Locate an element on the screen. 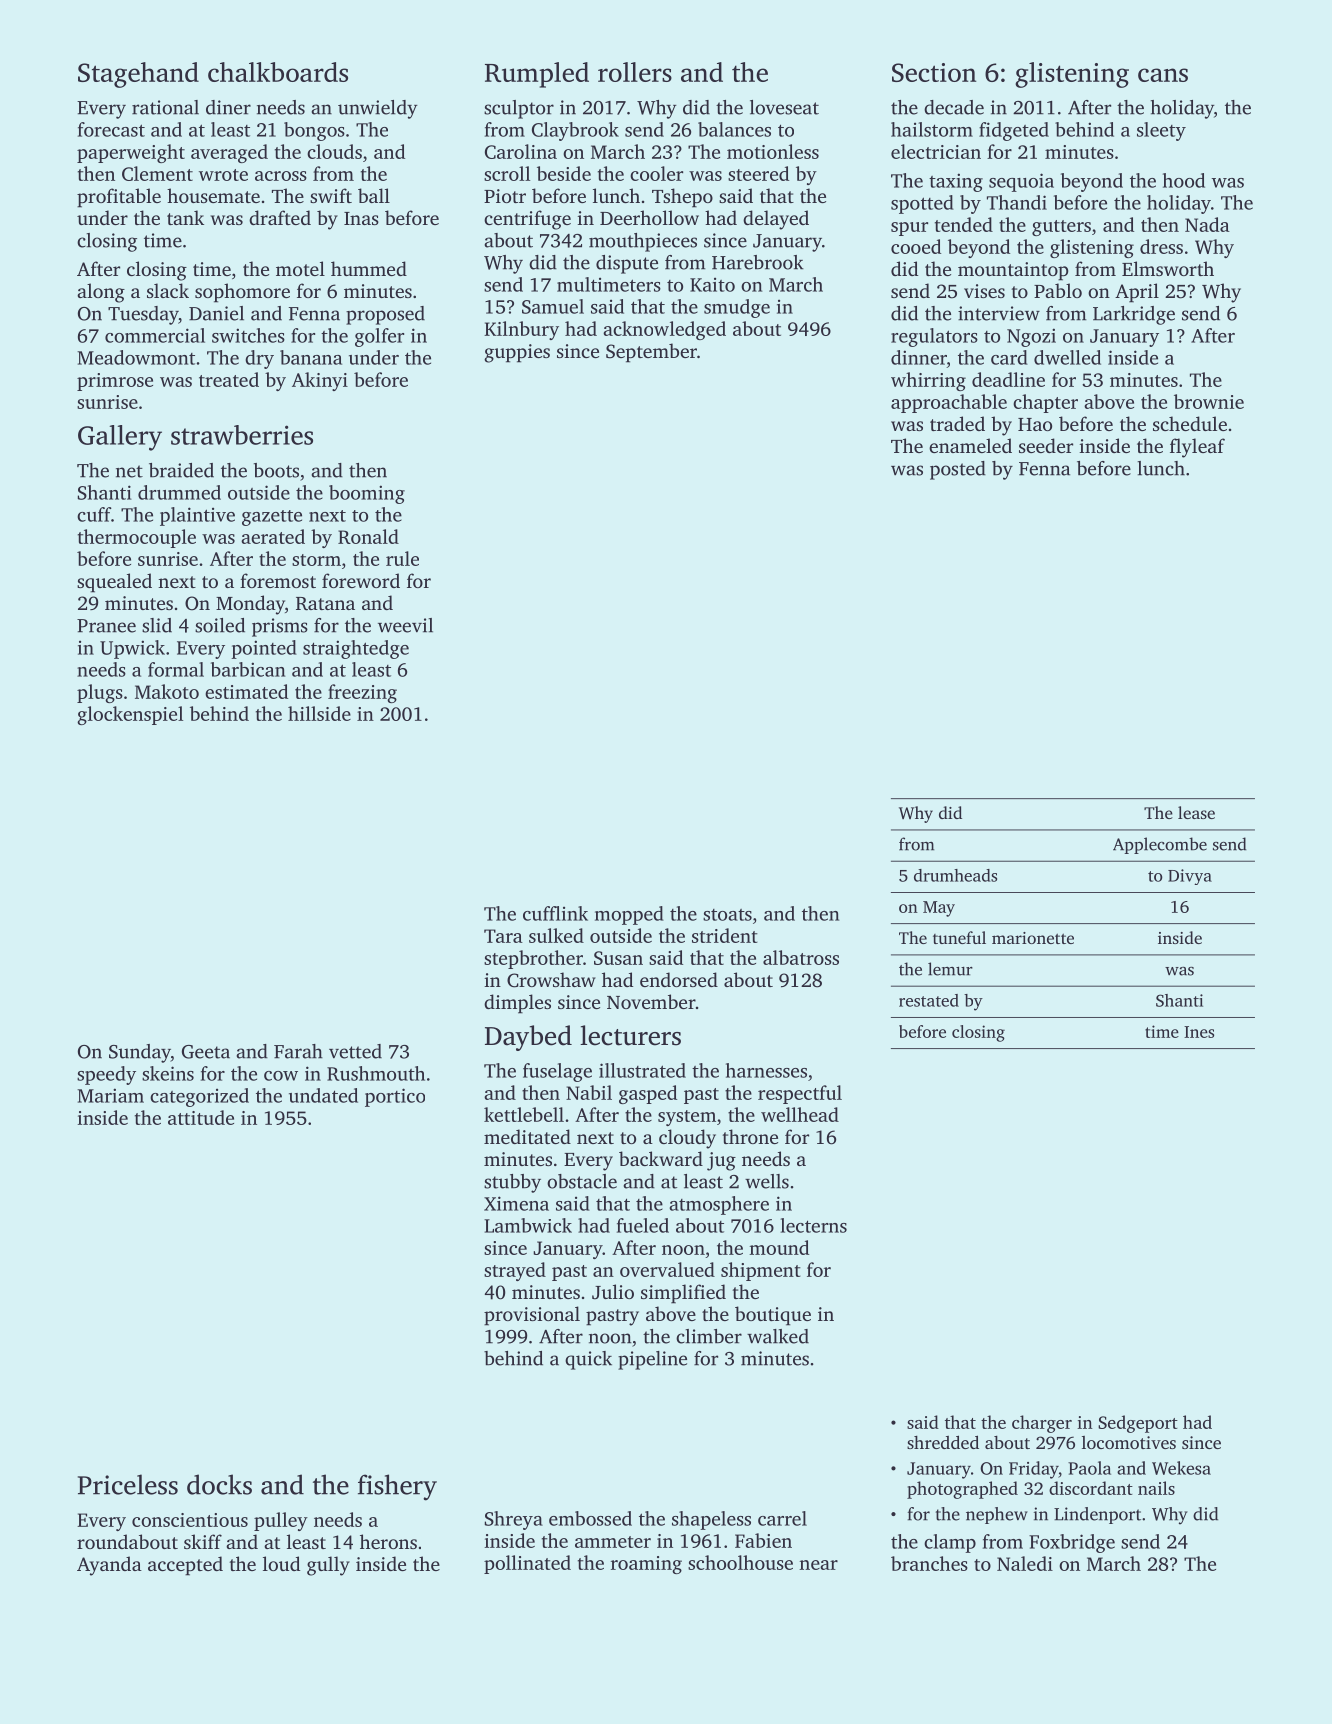  brownie is located at coordinates (1209, 401).
